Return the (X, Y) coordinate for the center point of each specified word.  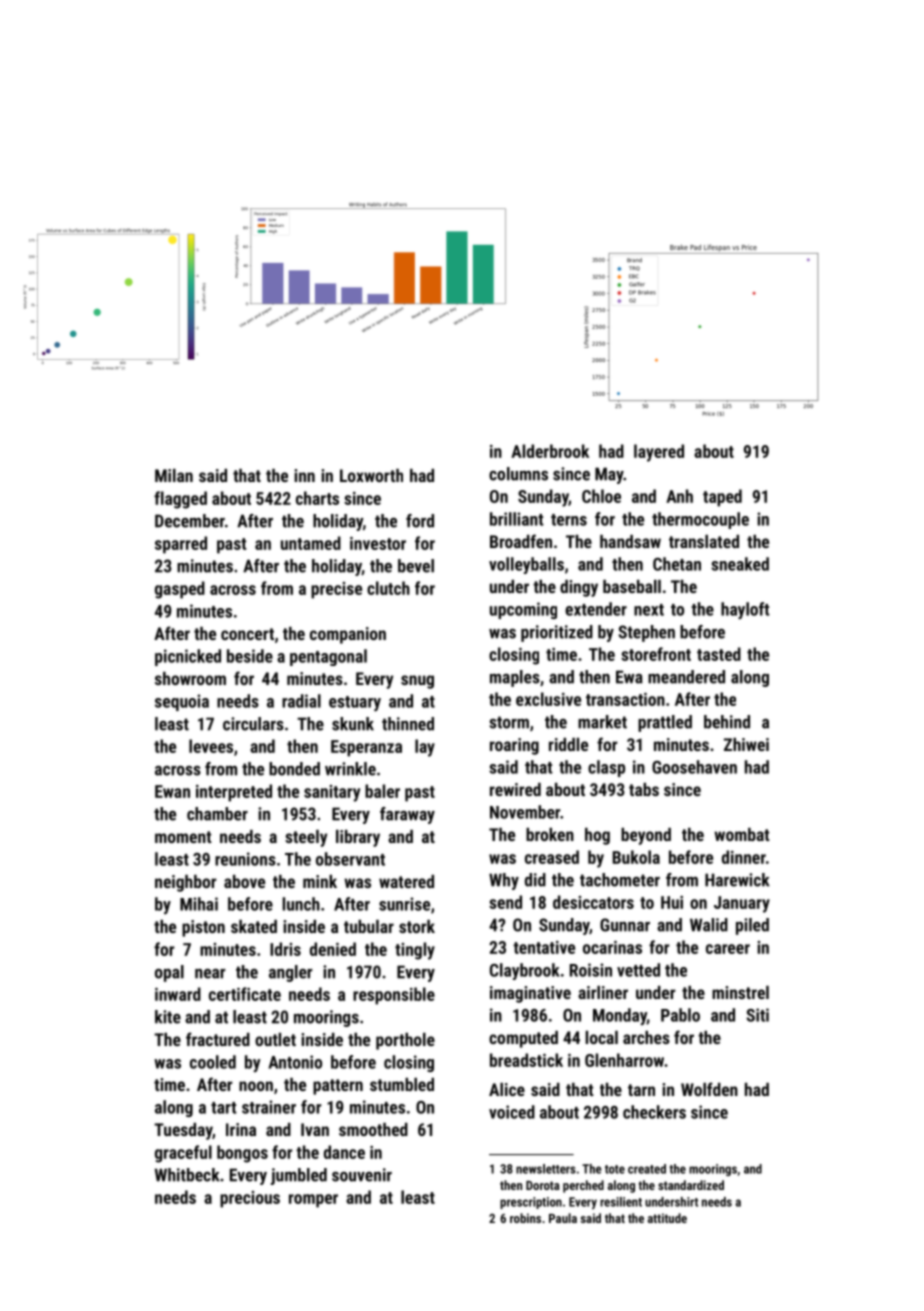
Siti (757, 1015)
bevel (416, 566)
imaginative (530, 994)
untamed (311, 543)
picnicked (188, 657)
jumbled (299, 1176)
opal (169, 973)
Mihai (199, 904)
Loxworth (371, 475)
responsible (394, 996)
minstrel (740, 992)
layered (659, 453)
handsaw (630, 541)
